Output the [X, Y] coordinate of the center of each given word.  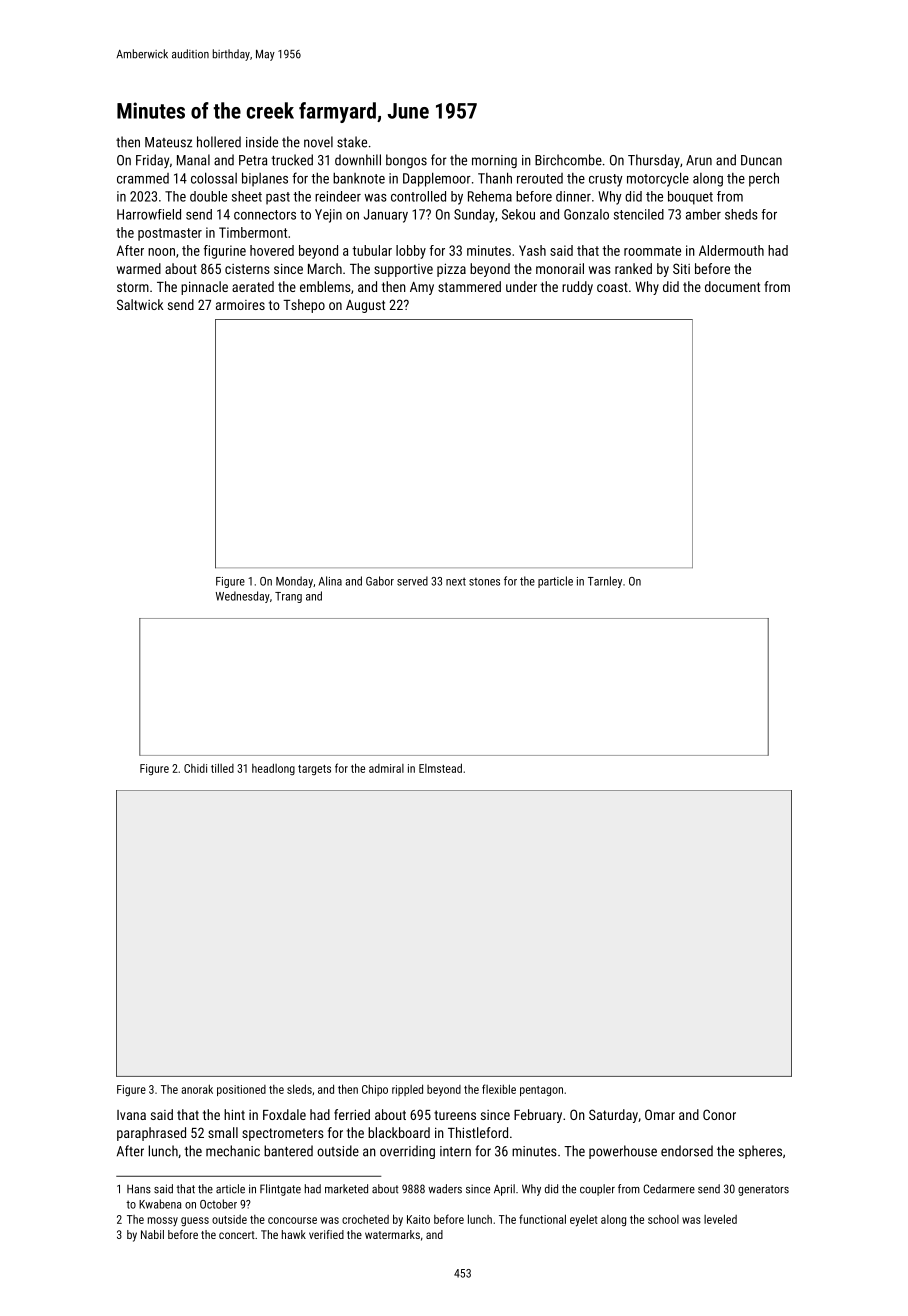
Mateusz [168, 142]
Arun [699, 160]
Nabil [152, 1234]
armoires [240, 305]
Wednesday [243, 597]
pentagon [541, 1091]
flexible [499, 1089]
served [412, 581]
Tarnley [605, 582]
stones [484, 581]
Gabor [380, 581]
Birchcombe [568, 160]
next [456, 581]
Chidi [195, 768]
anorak [197, 1089]
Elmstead [440, 768]
